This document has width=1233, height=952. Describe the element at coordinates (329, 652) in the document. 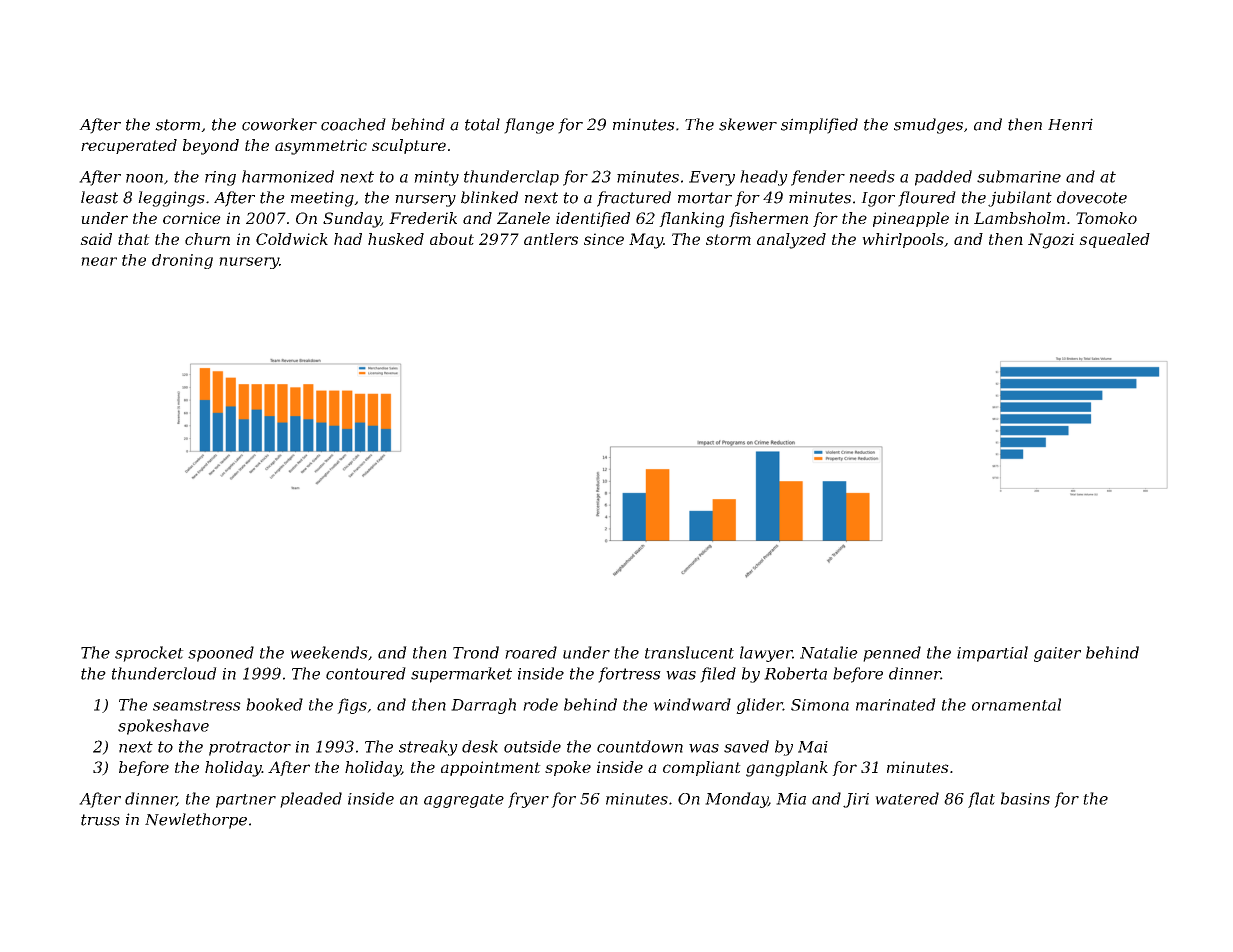

I see `weekends` at that location.
